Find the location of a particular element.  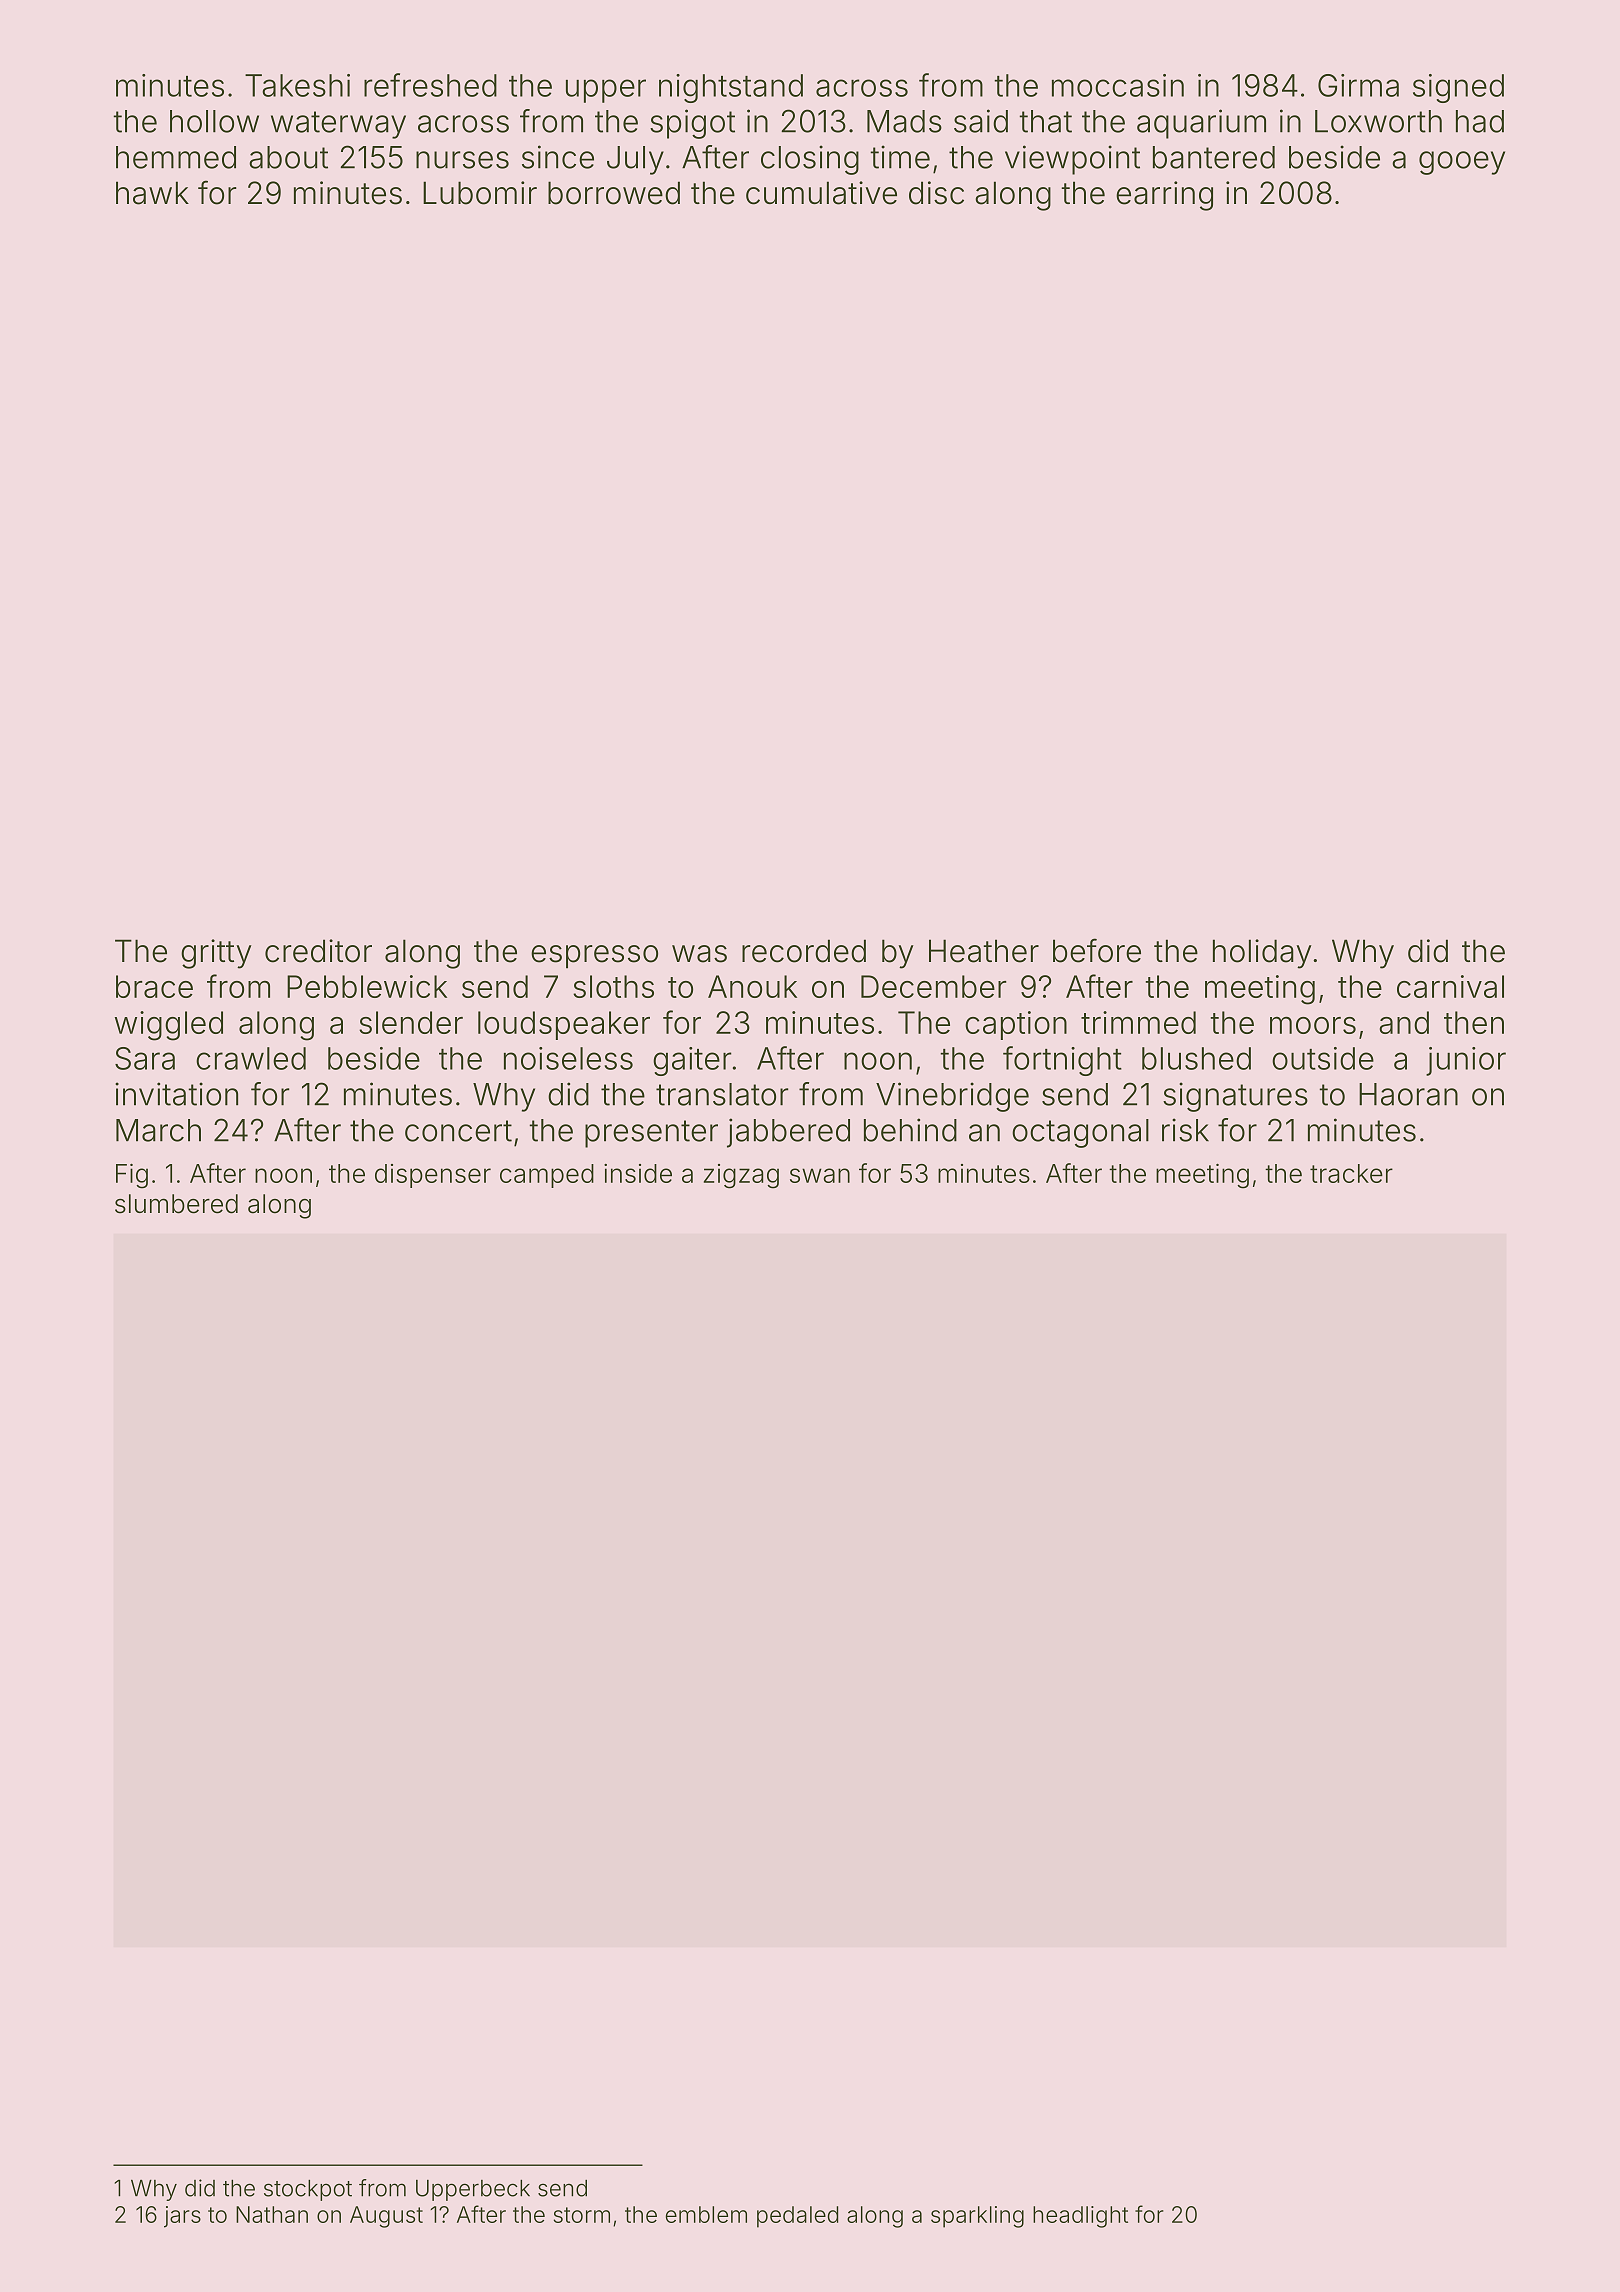

stockpot is located at coordinates (308, 2190).
